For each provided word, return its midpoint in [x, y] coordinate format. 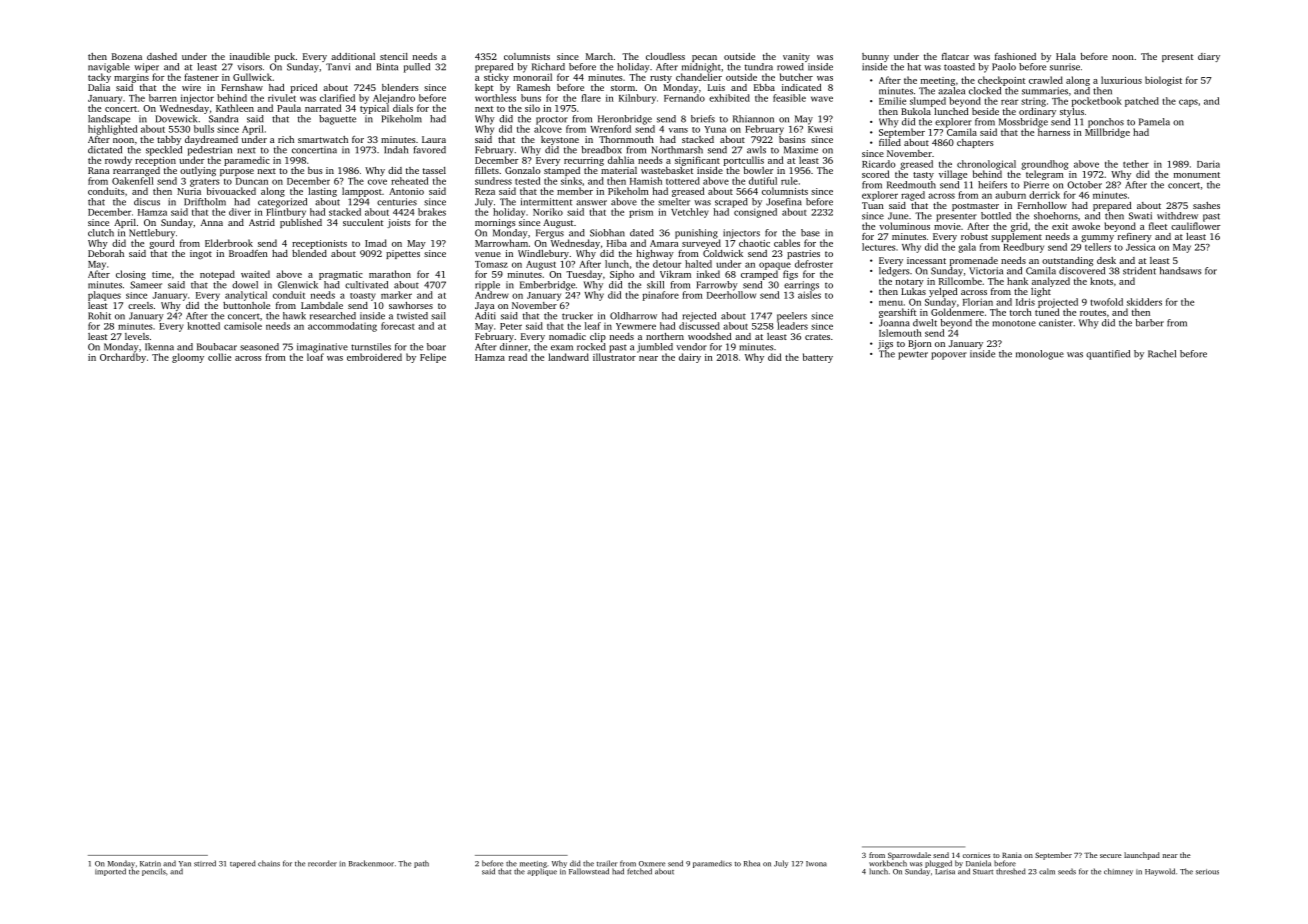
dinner [514, 347]
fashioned [1015, 56]
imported [110, 872]
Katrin [150, 864]
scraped [731, 203]
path [421, 864]
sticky [496, 78]
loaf [315, 357]
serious [1207, 872]
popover [949, 356]
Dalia [99, 87]
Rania [1012, 855]
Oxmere [652, 864]
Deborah [106, 253]
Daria [1208, 164]
